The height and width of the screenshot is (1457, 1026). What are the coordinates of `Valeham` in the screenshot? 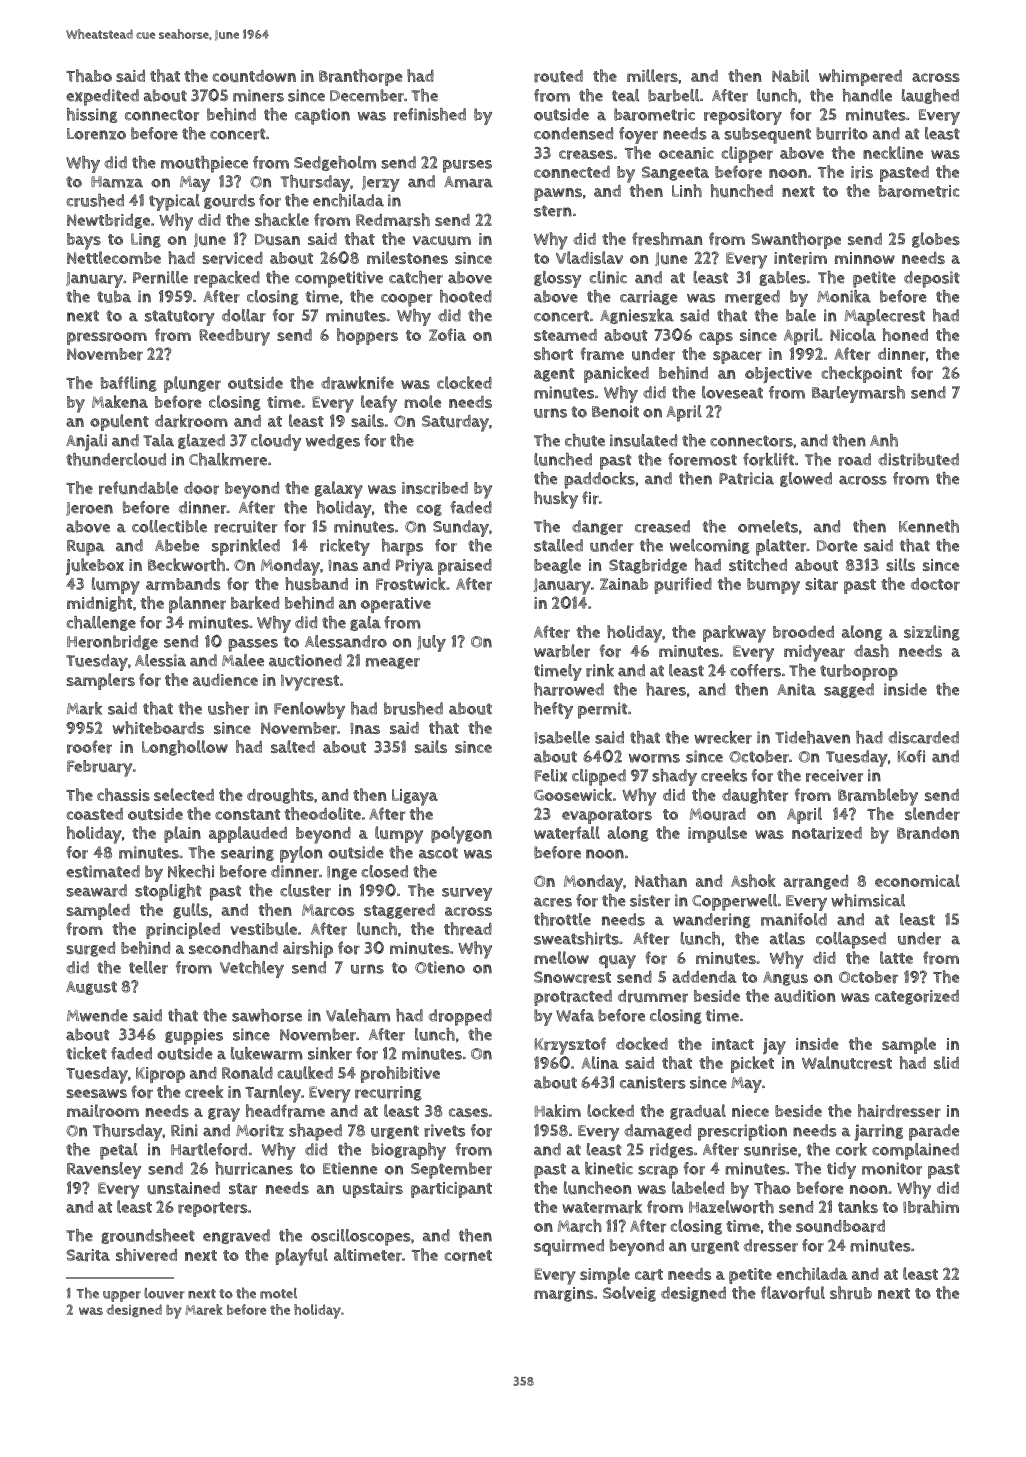 It's located at (358, 1015).
